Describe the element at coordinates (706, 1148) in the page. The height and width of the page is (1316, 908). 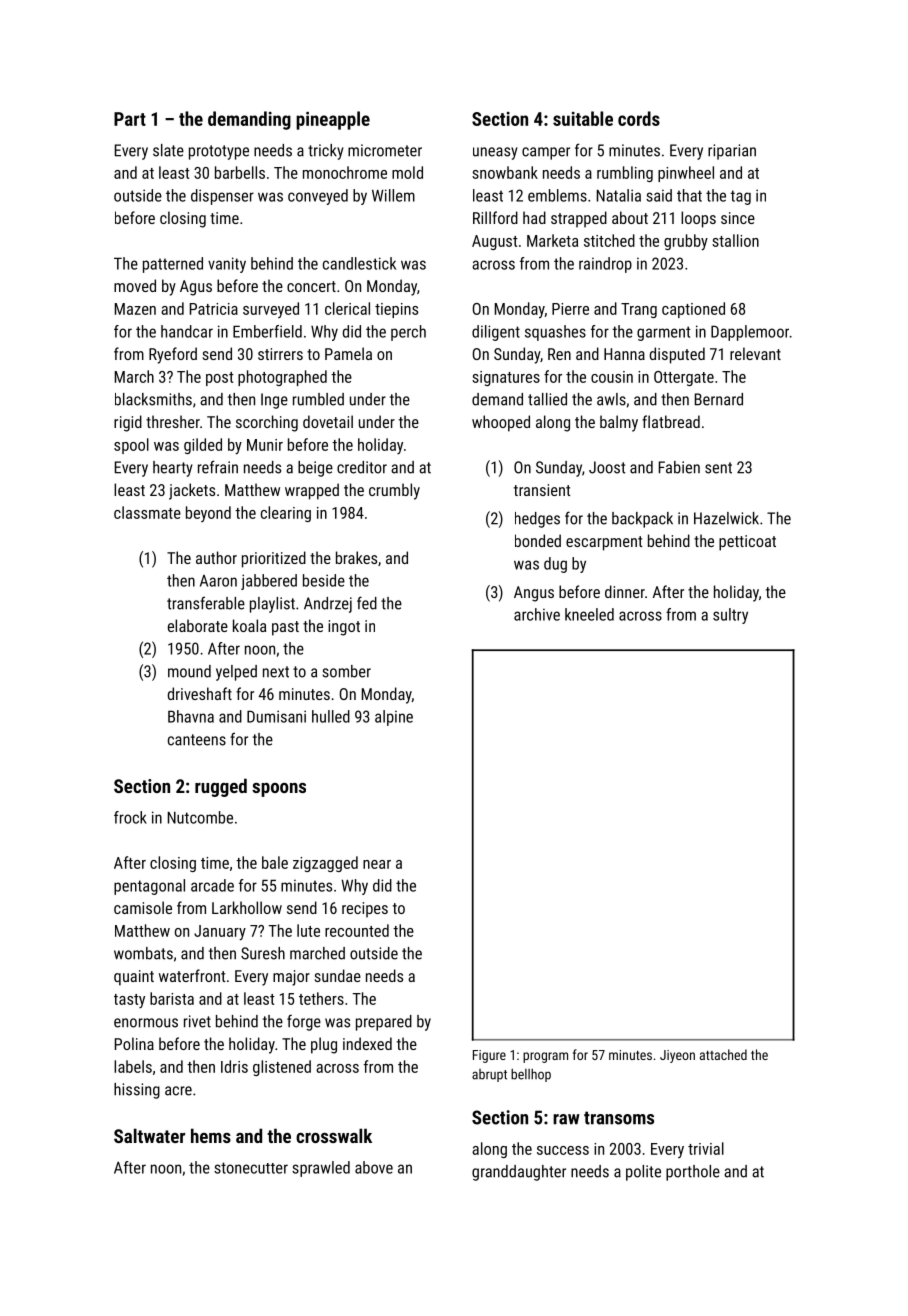
I see `trivial` at that location.
